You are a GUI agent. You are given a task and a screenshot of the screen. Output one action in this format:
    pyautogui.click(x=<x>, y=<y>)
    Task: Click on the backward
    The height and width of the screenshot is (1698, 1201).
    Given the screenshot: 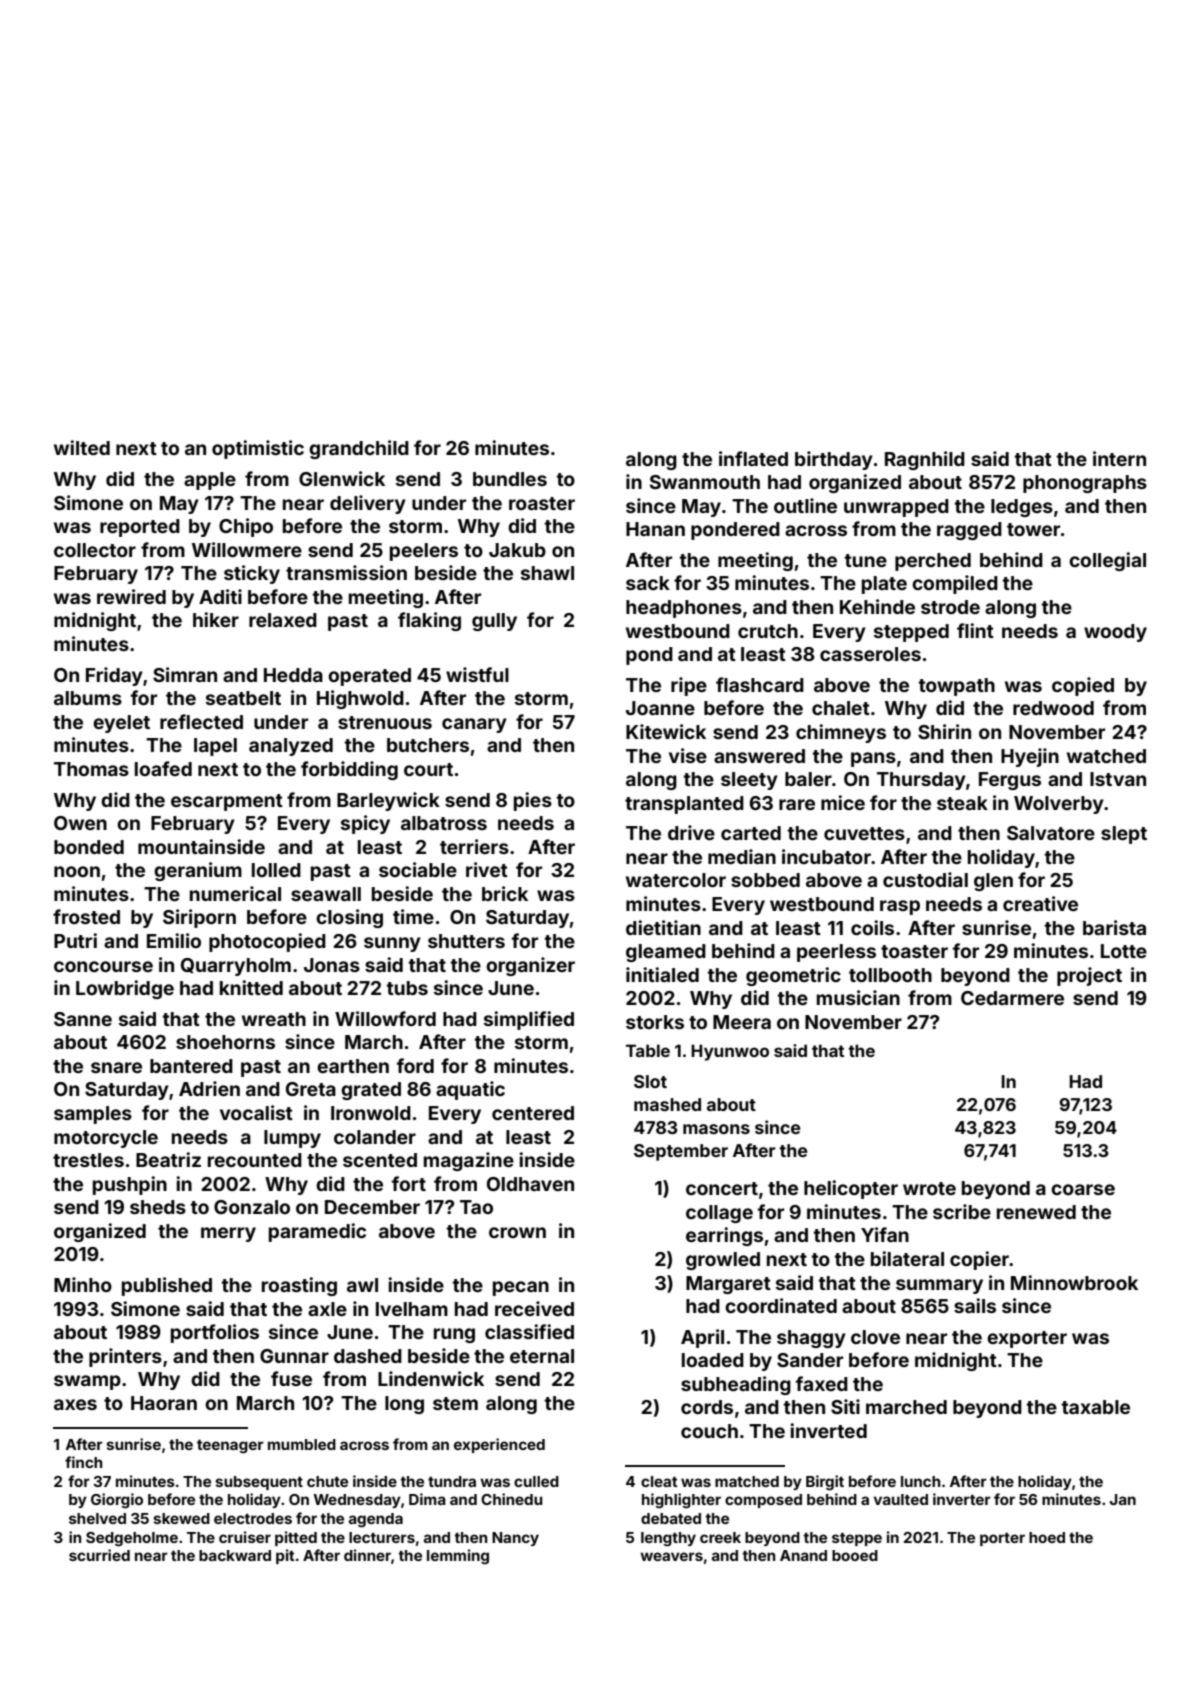 What is the action you would take?
    pyautogui.click(x=235, y=1555)
